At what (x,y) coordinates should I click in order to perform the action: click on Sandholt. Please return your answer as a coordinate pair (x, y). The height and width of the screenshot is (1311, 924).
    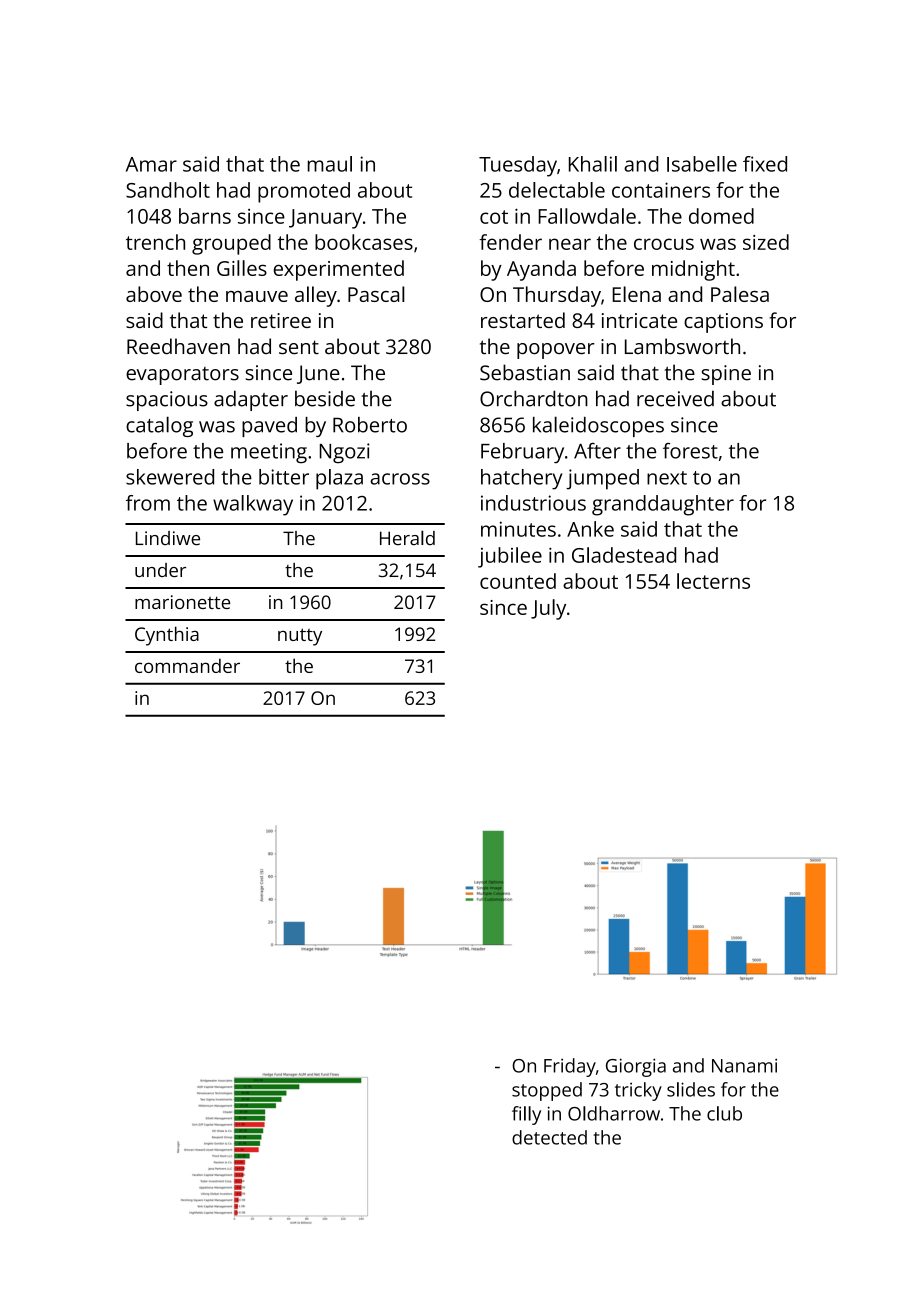
    Looking at the image, I should click on (168, 190).
